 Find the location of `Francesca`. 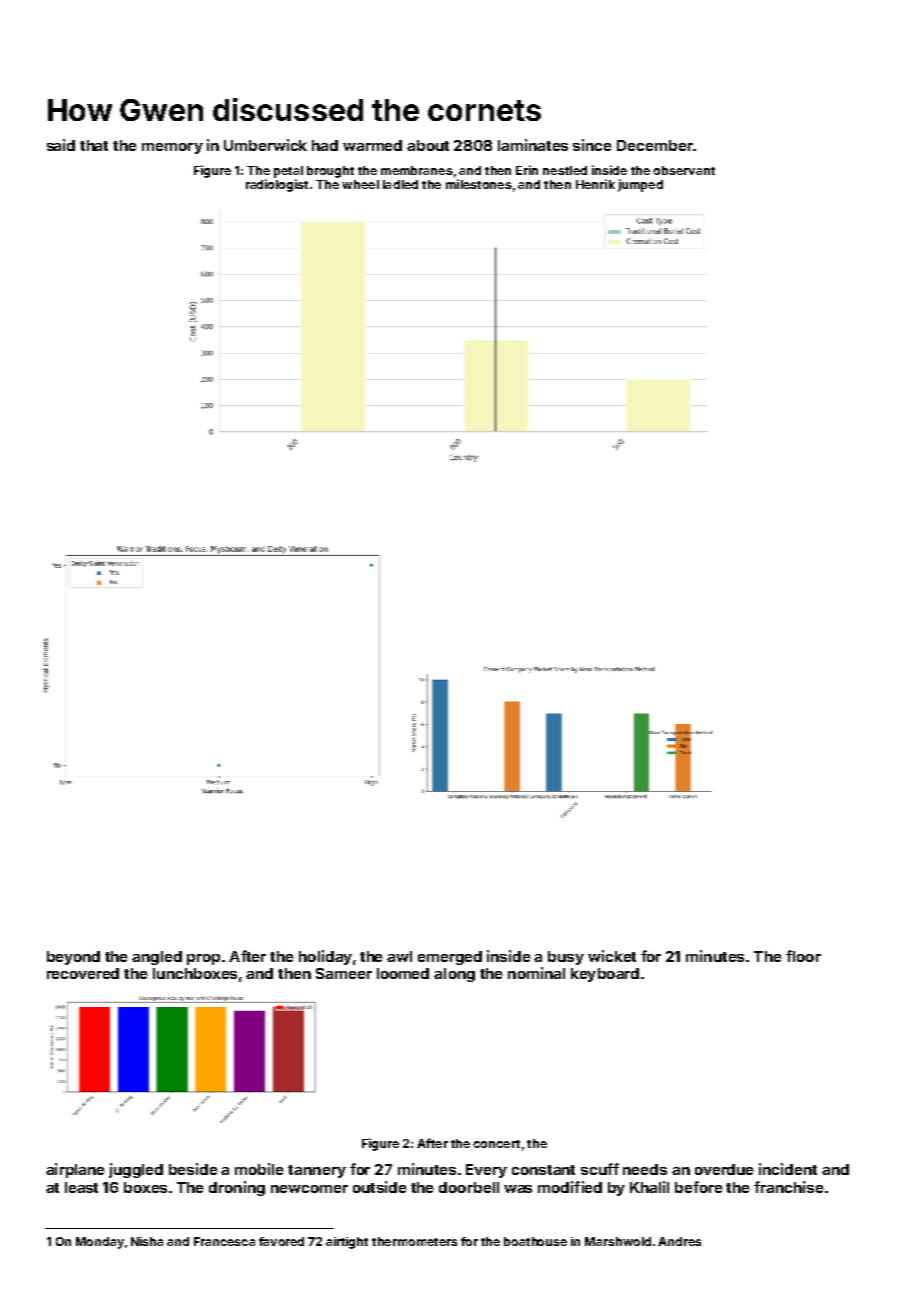

Francesca is located at coordinates (224, 1241).
